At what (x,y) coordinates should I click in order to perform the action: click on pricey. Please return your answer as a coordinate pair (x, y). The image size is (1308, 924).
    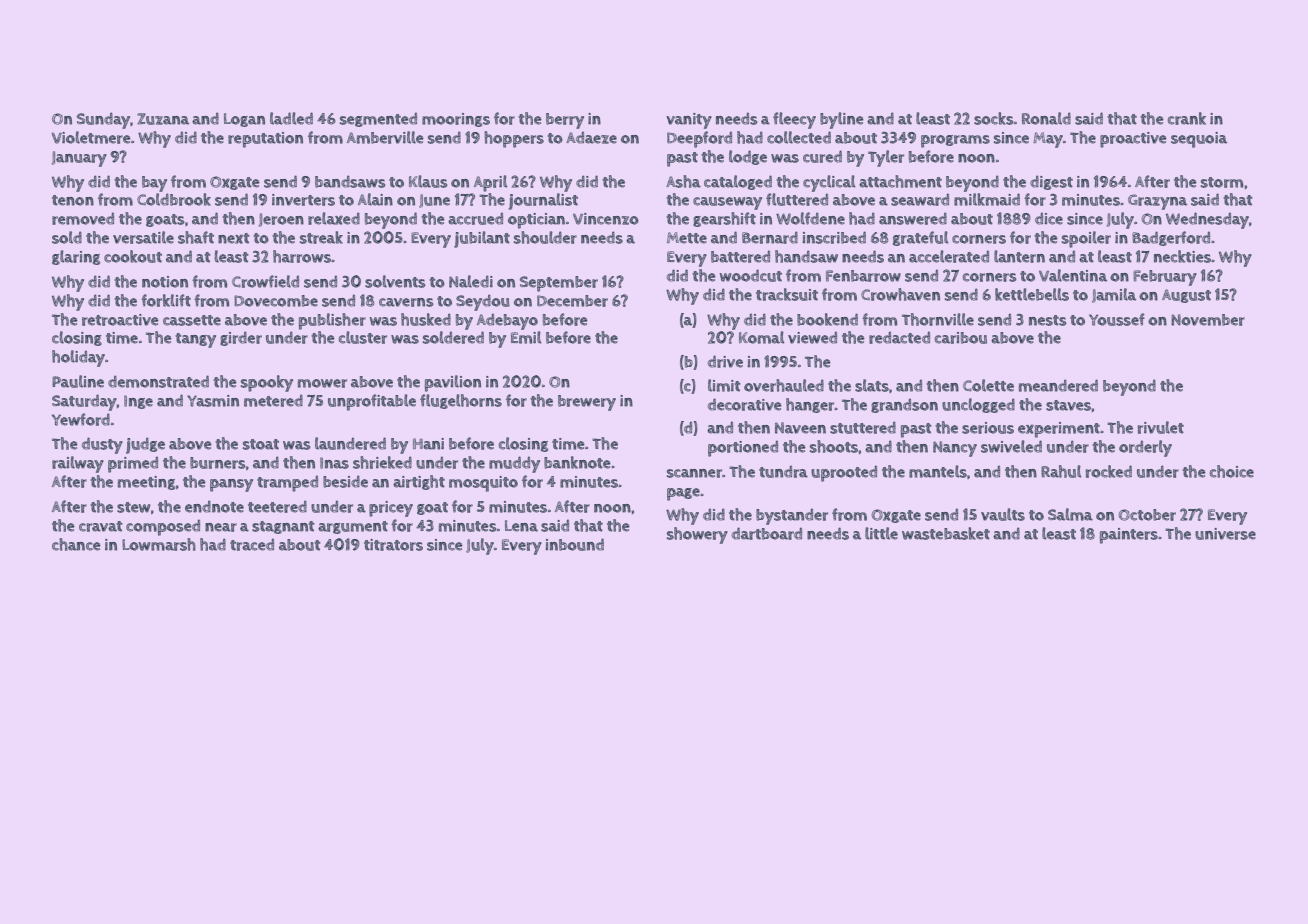
    Looking at the image, I should click on (391, 509).
